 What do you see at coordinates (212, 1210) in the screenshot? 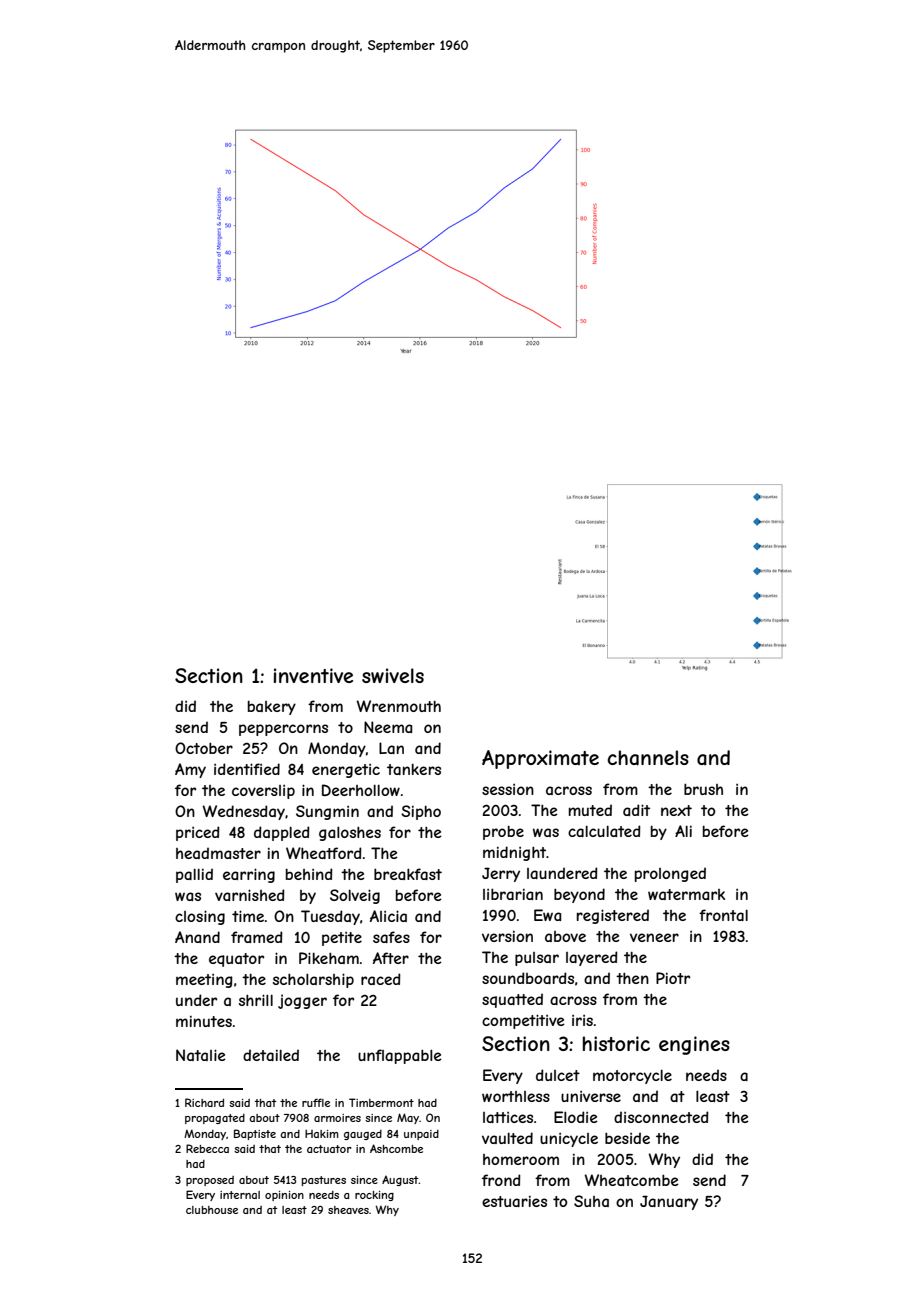
I see `clubhouse` at bounding box center [212, 1210].
